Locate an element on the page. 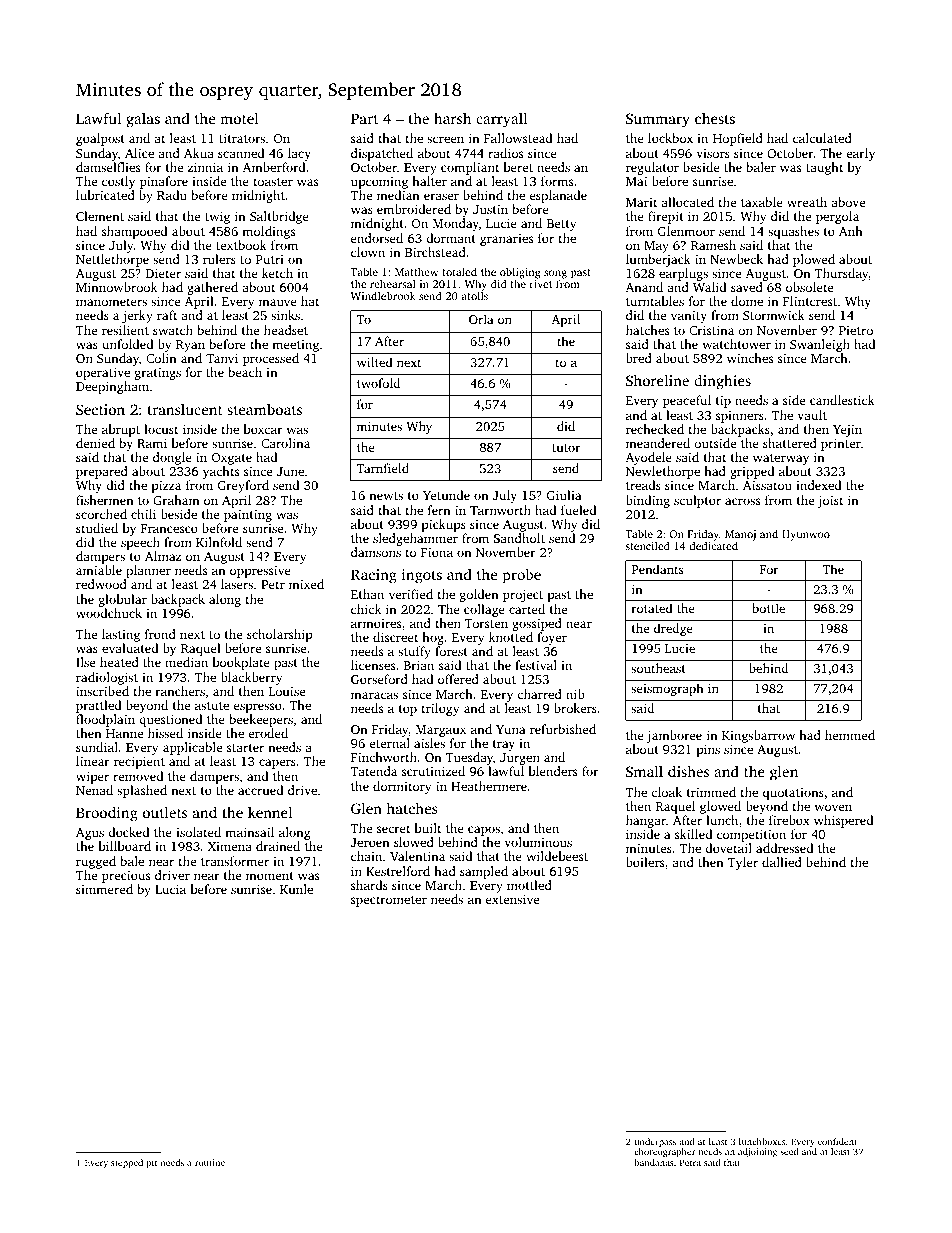 This image has width=952, height=1233. joist is located at coordinates (830, 501).
